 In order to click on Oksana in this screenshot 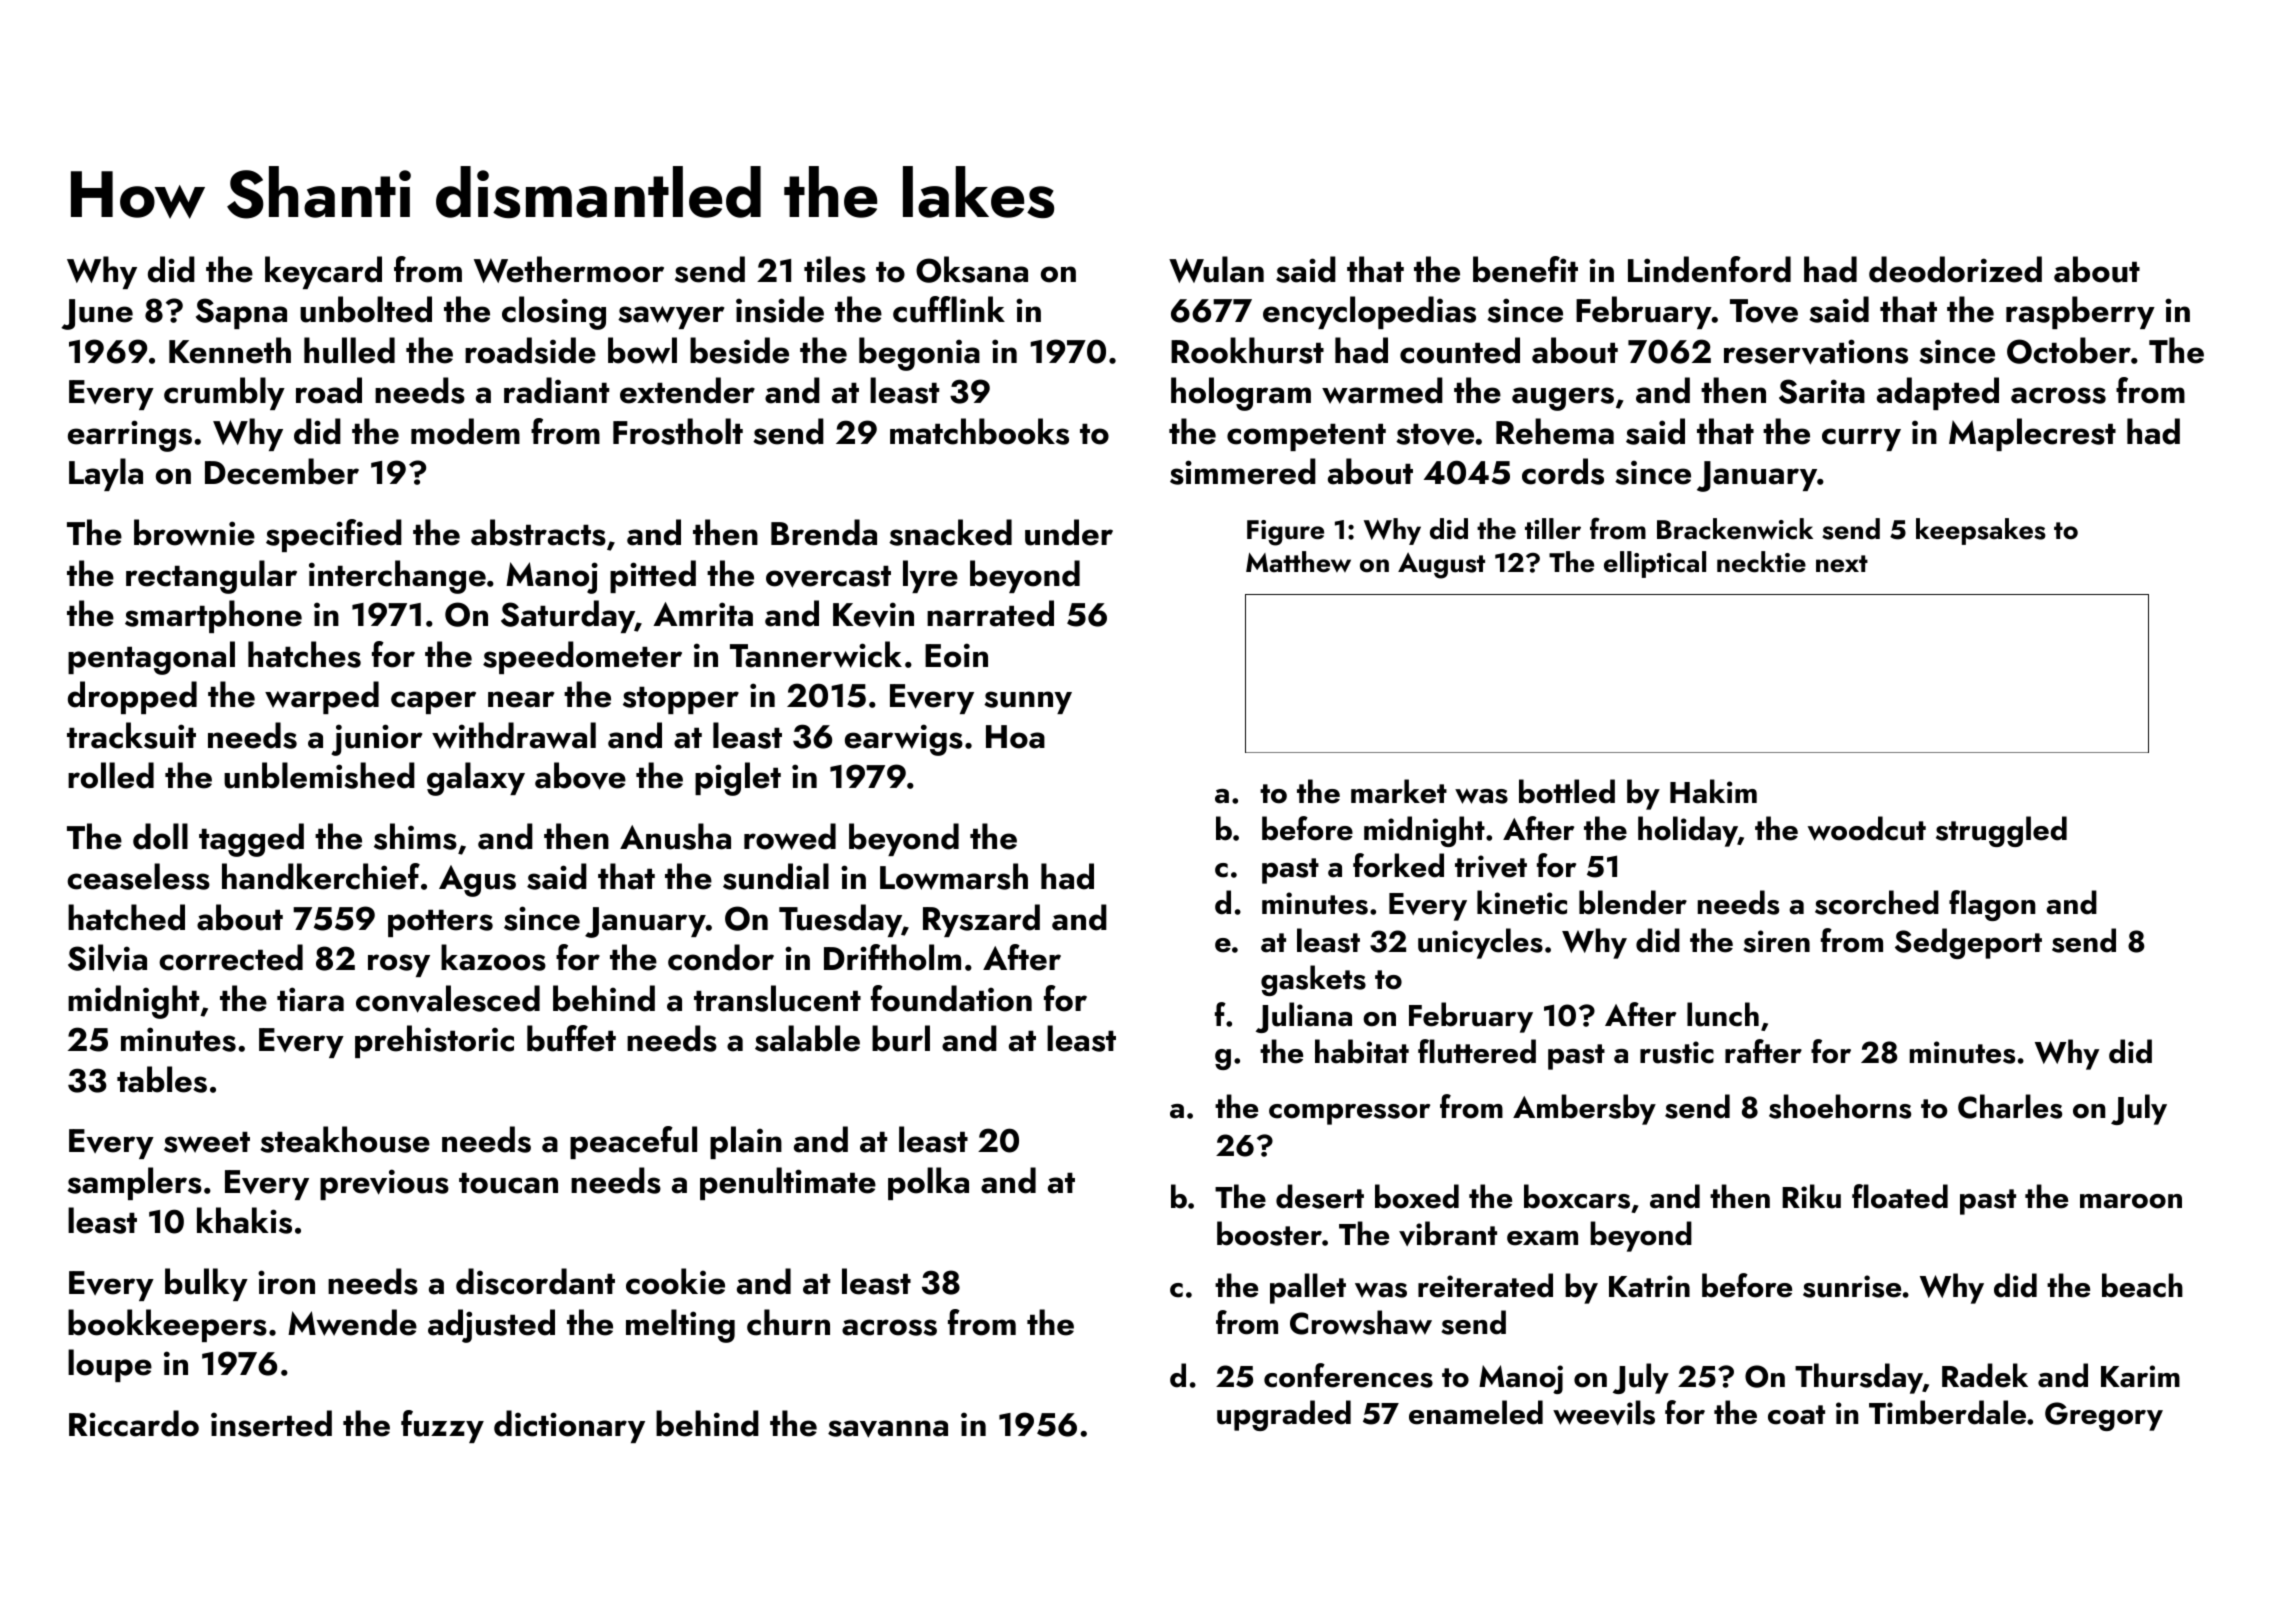, I will do `click(972, 269)`.
